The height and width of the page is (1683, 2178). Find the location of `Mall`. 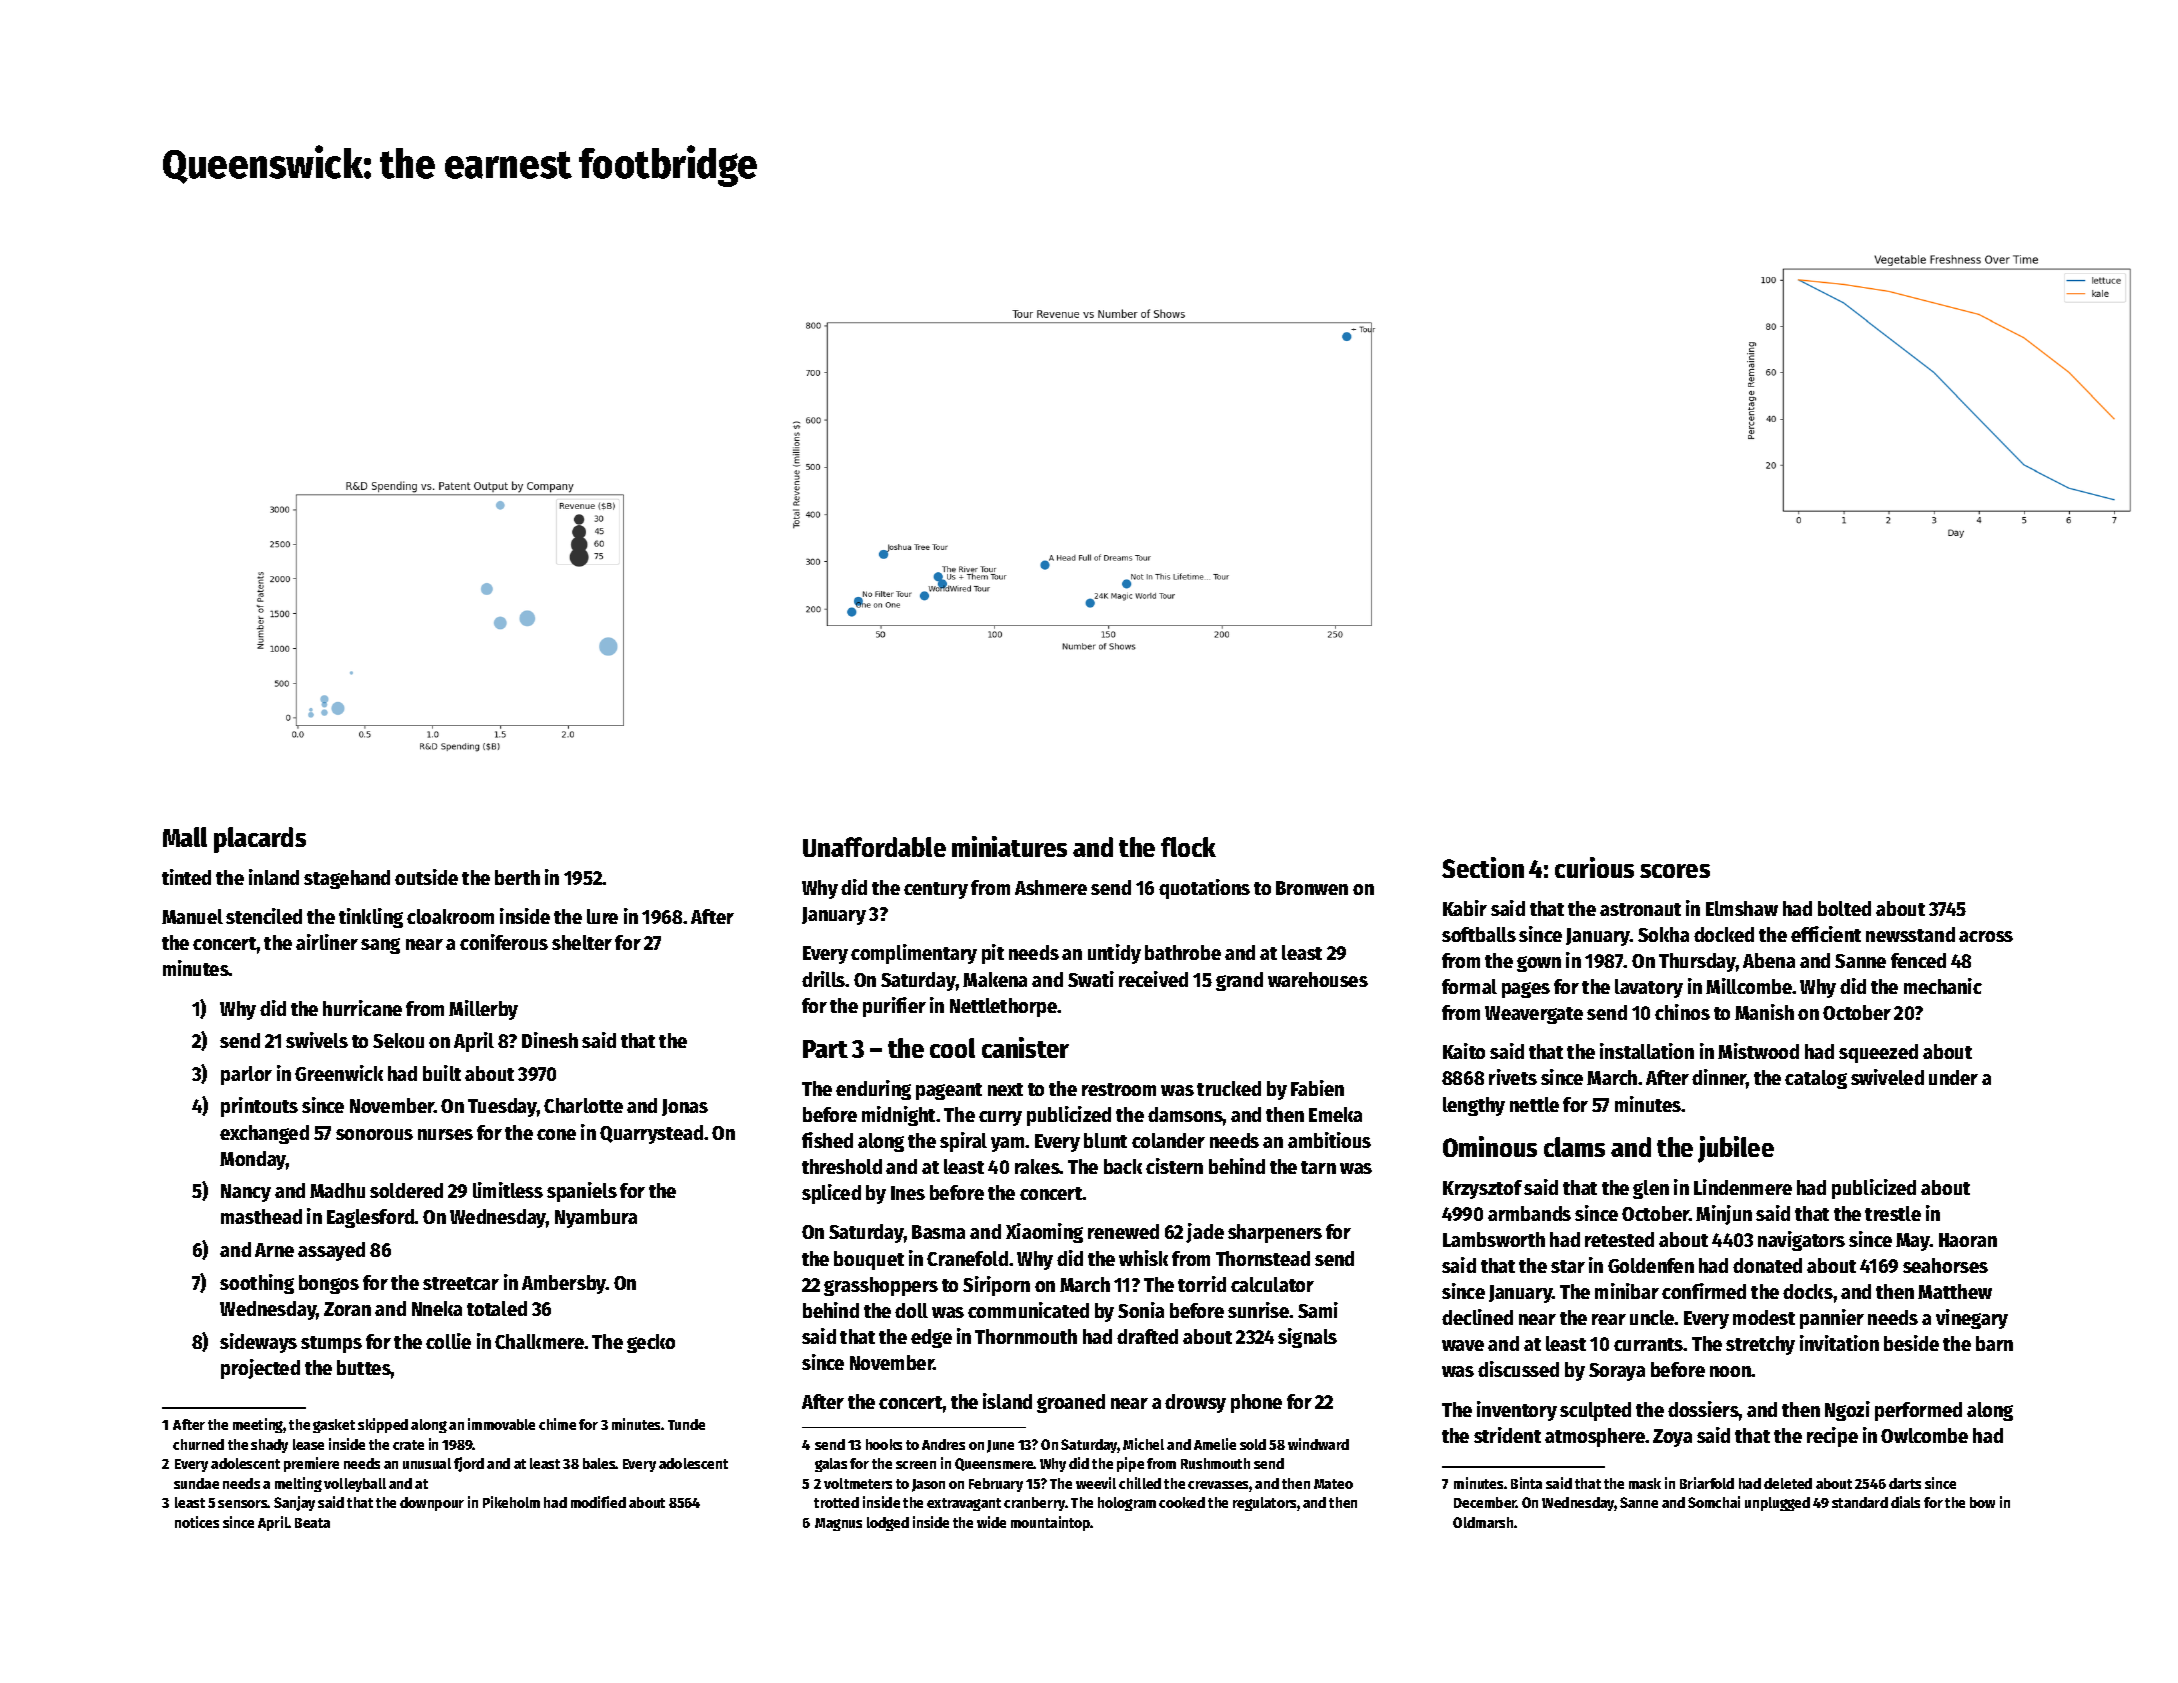

Mall is located at coordinates (185, 837).
